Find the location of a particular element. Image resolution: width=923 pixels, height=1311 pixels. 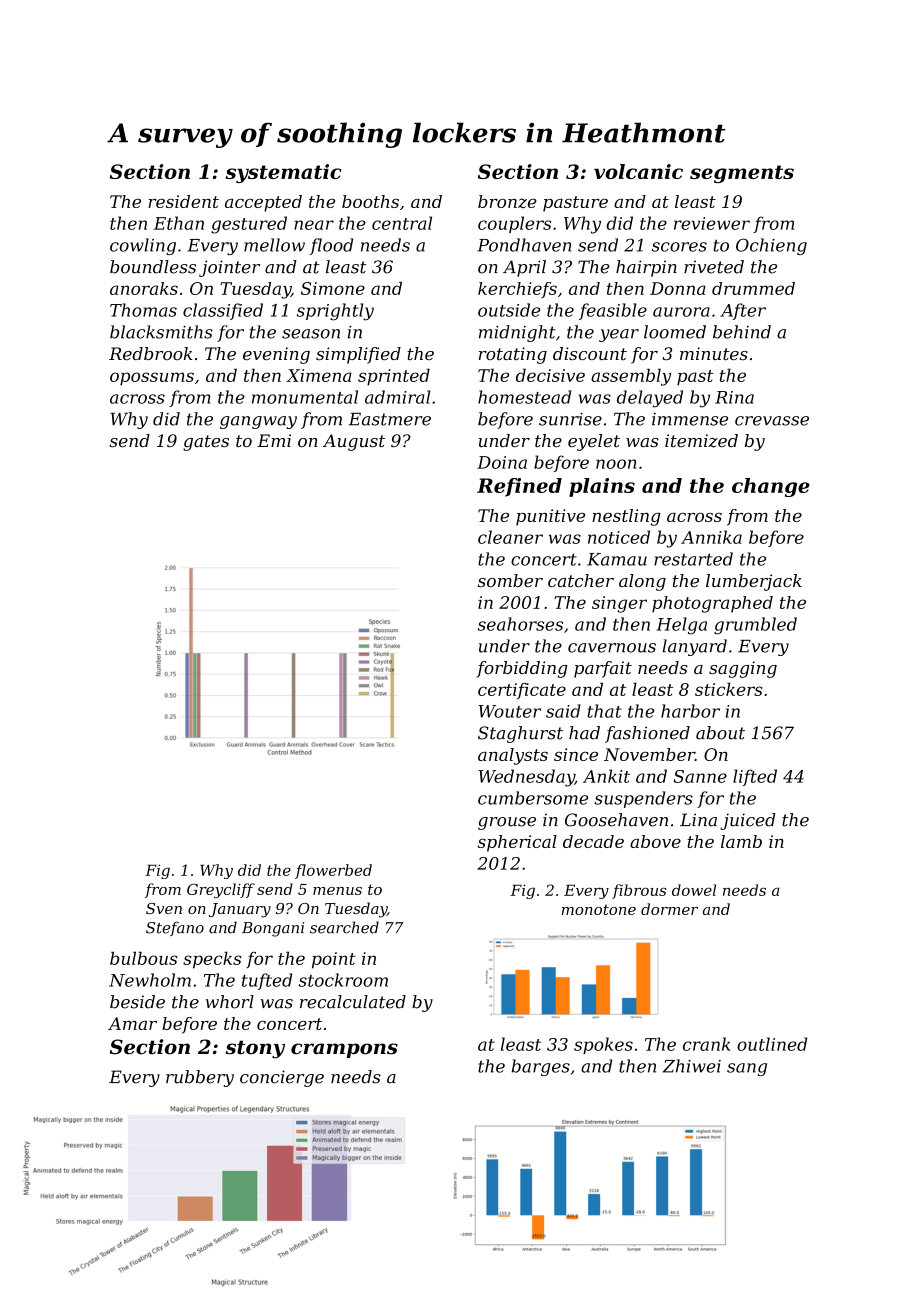

Bongani is located at coordinates (273, 929).
